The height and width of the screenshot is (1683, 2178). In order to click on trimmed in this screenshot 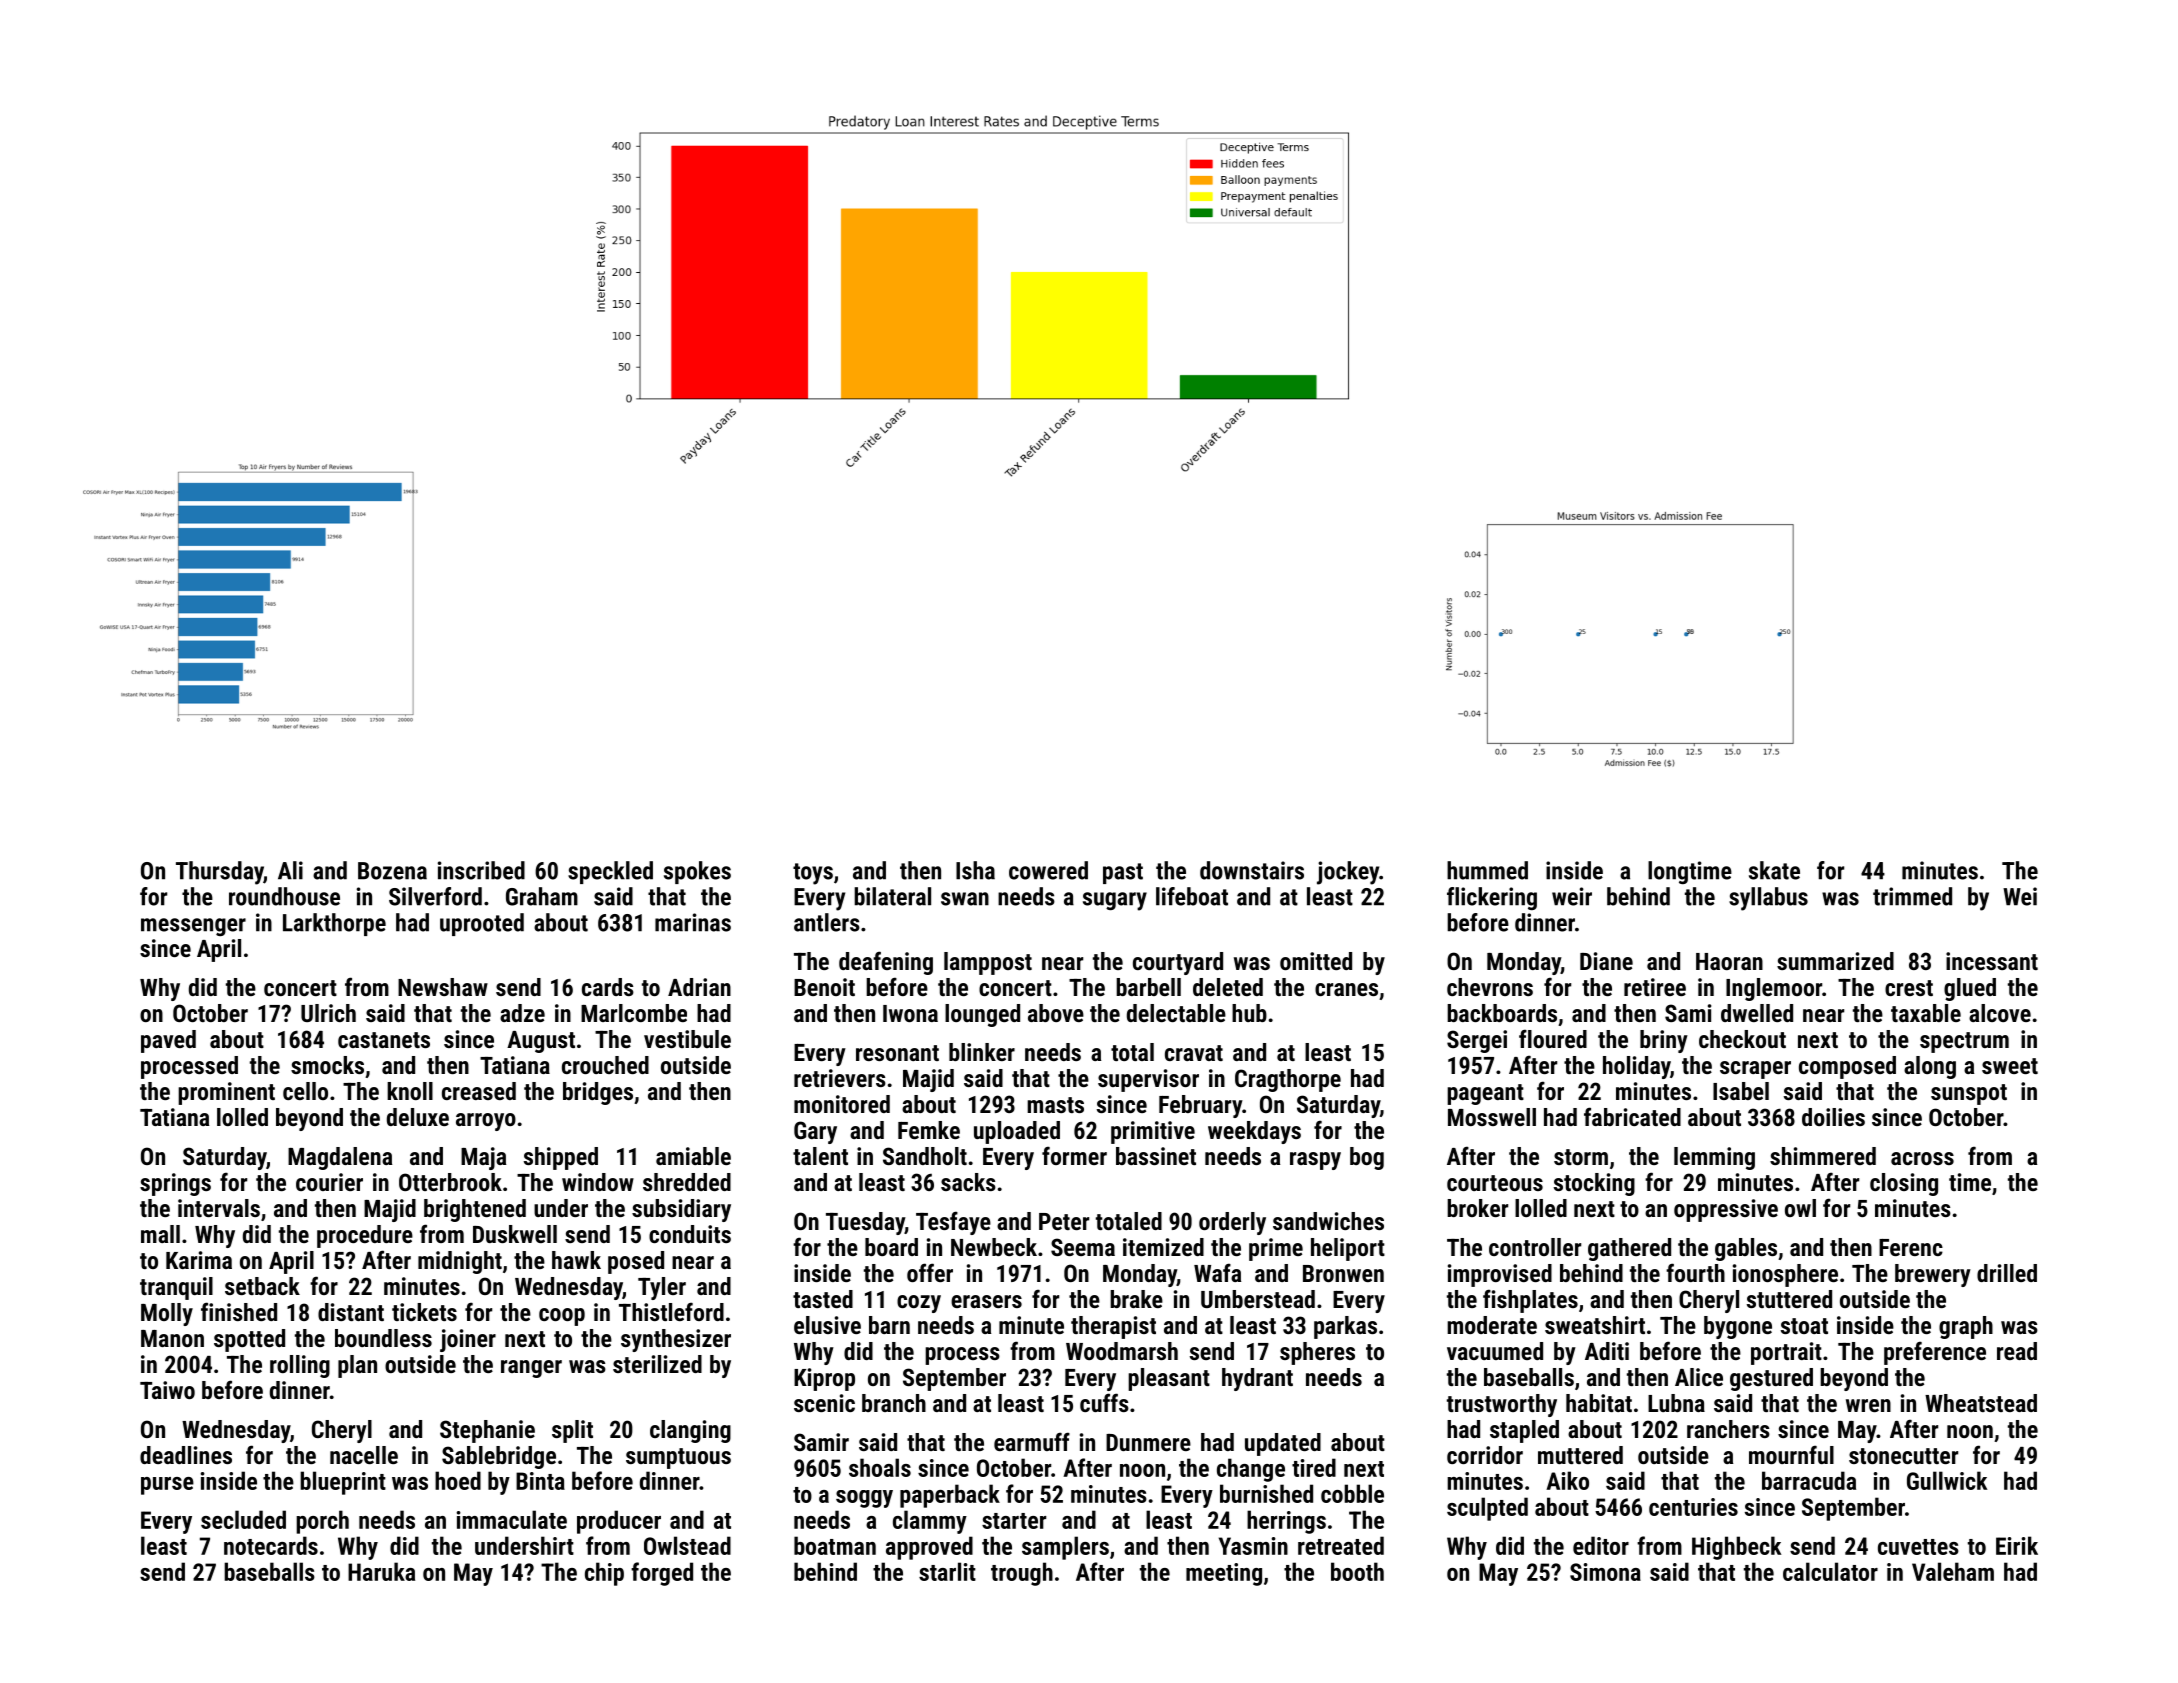, I will do `click(1912, 896)`.
